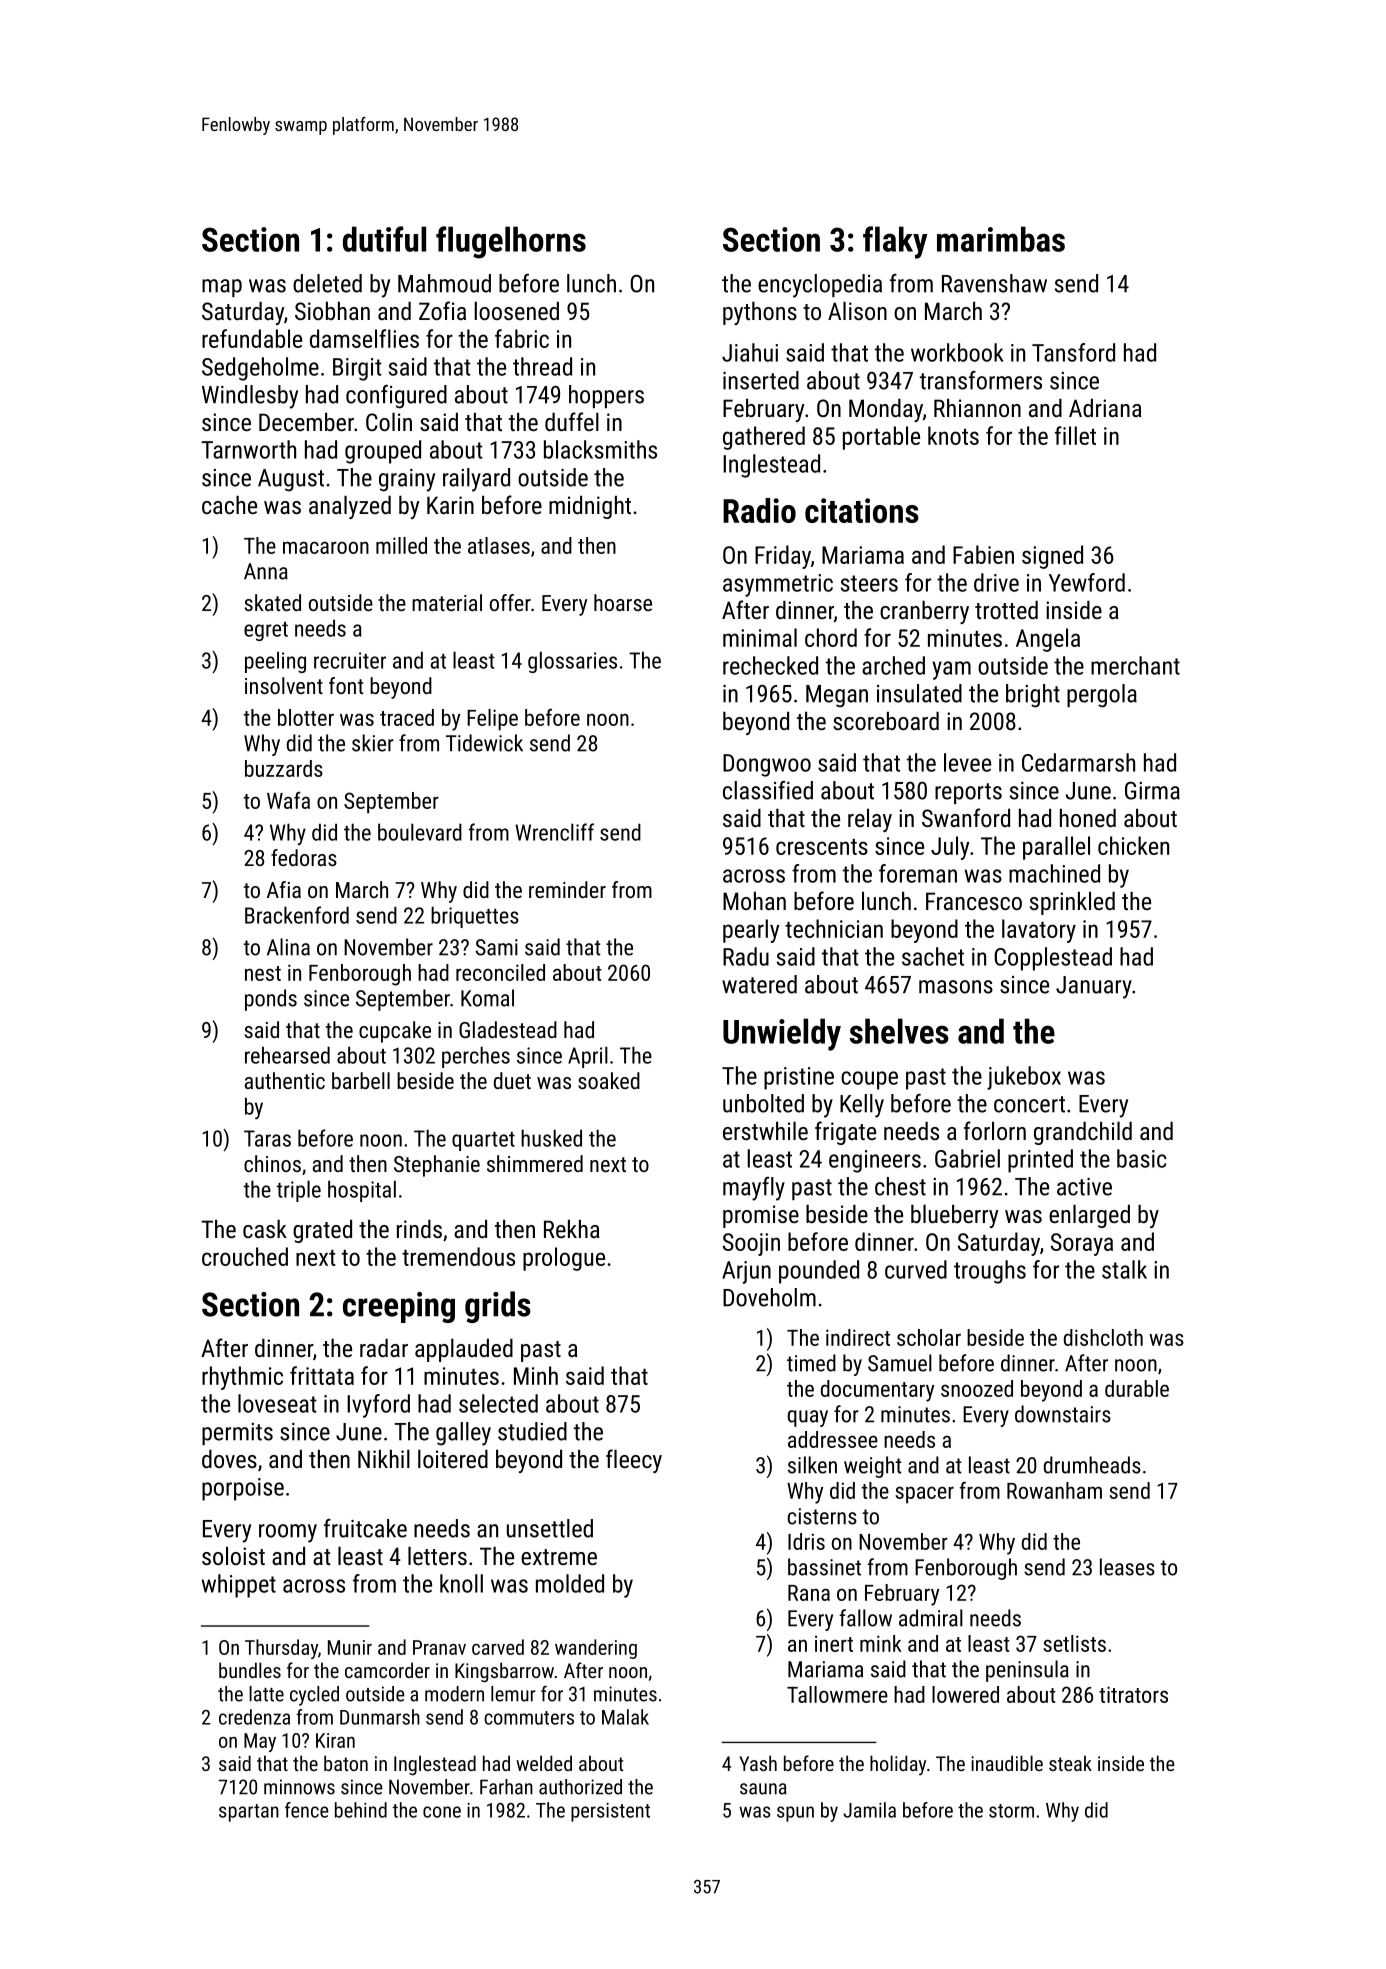 Image resolution: width=1386 pixels, height=1969 pixels. I want to click on reconciled, so click(500, 972).
